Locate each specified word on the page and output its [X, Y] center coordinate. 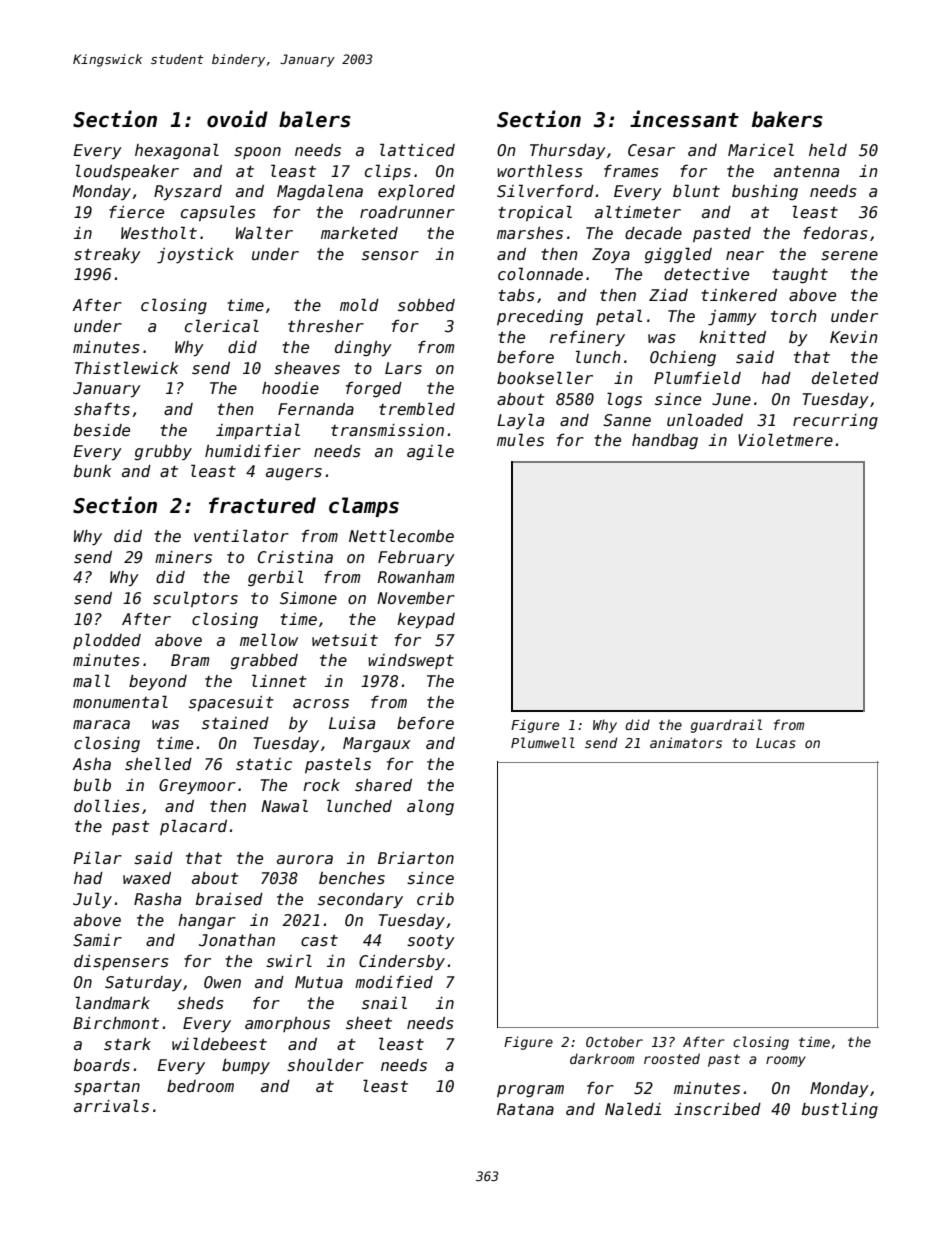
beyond [158, 682]
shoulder [325, 1065]
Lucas [776, 743]
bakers [787, 119]
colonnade [540, 273]
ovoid [237, 119]
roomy [786, 1061]
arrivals [111, 1106]
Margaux [377, 744]
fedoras [835, 233]
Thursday [568, 152]
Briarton [416, 858]
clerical [222, 325]
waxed [147, 878]
